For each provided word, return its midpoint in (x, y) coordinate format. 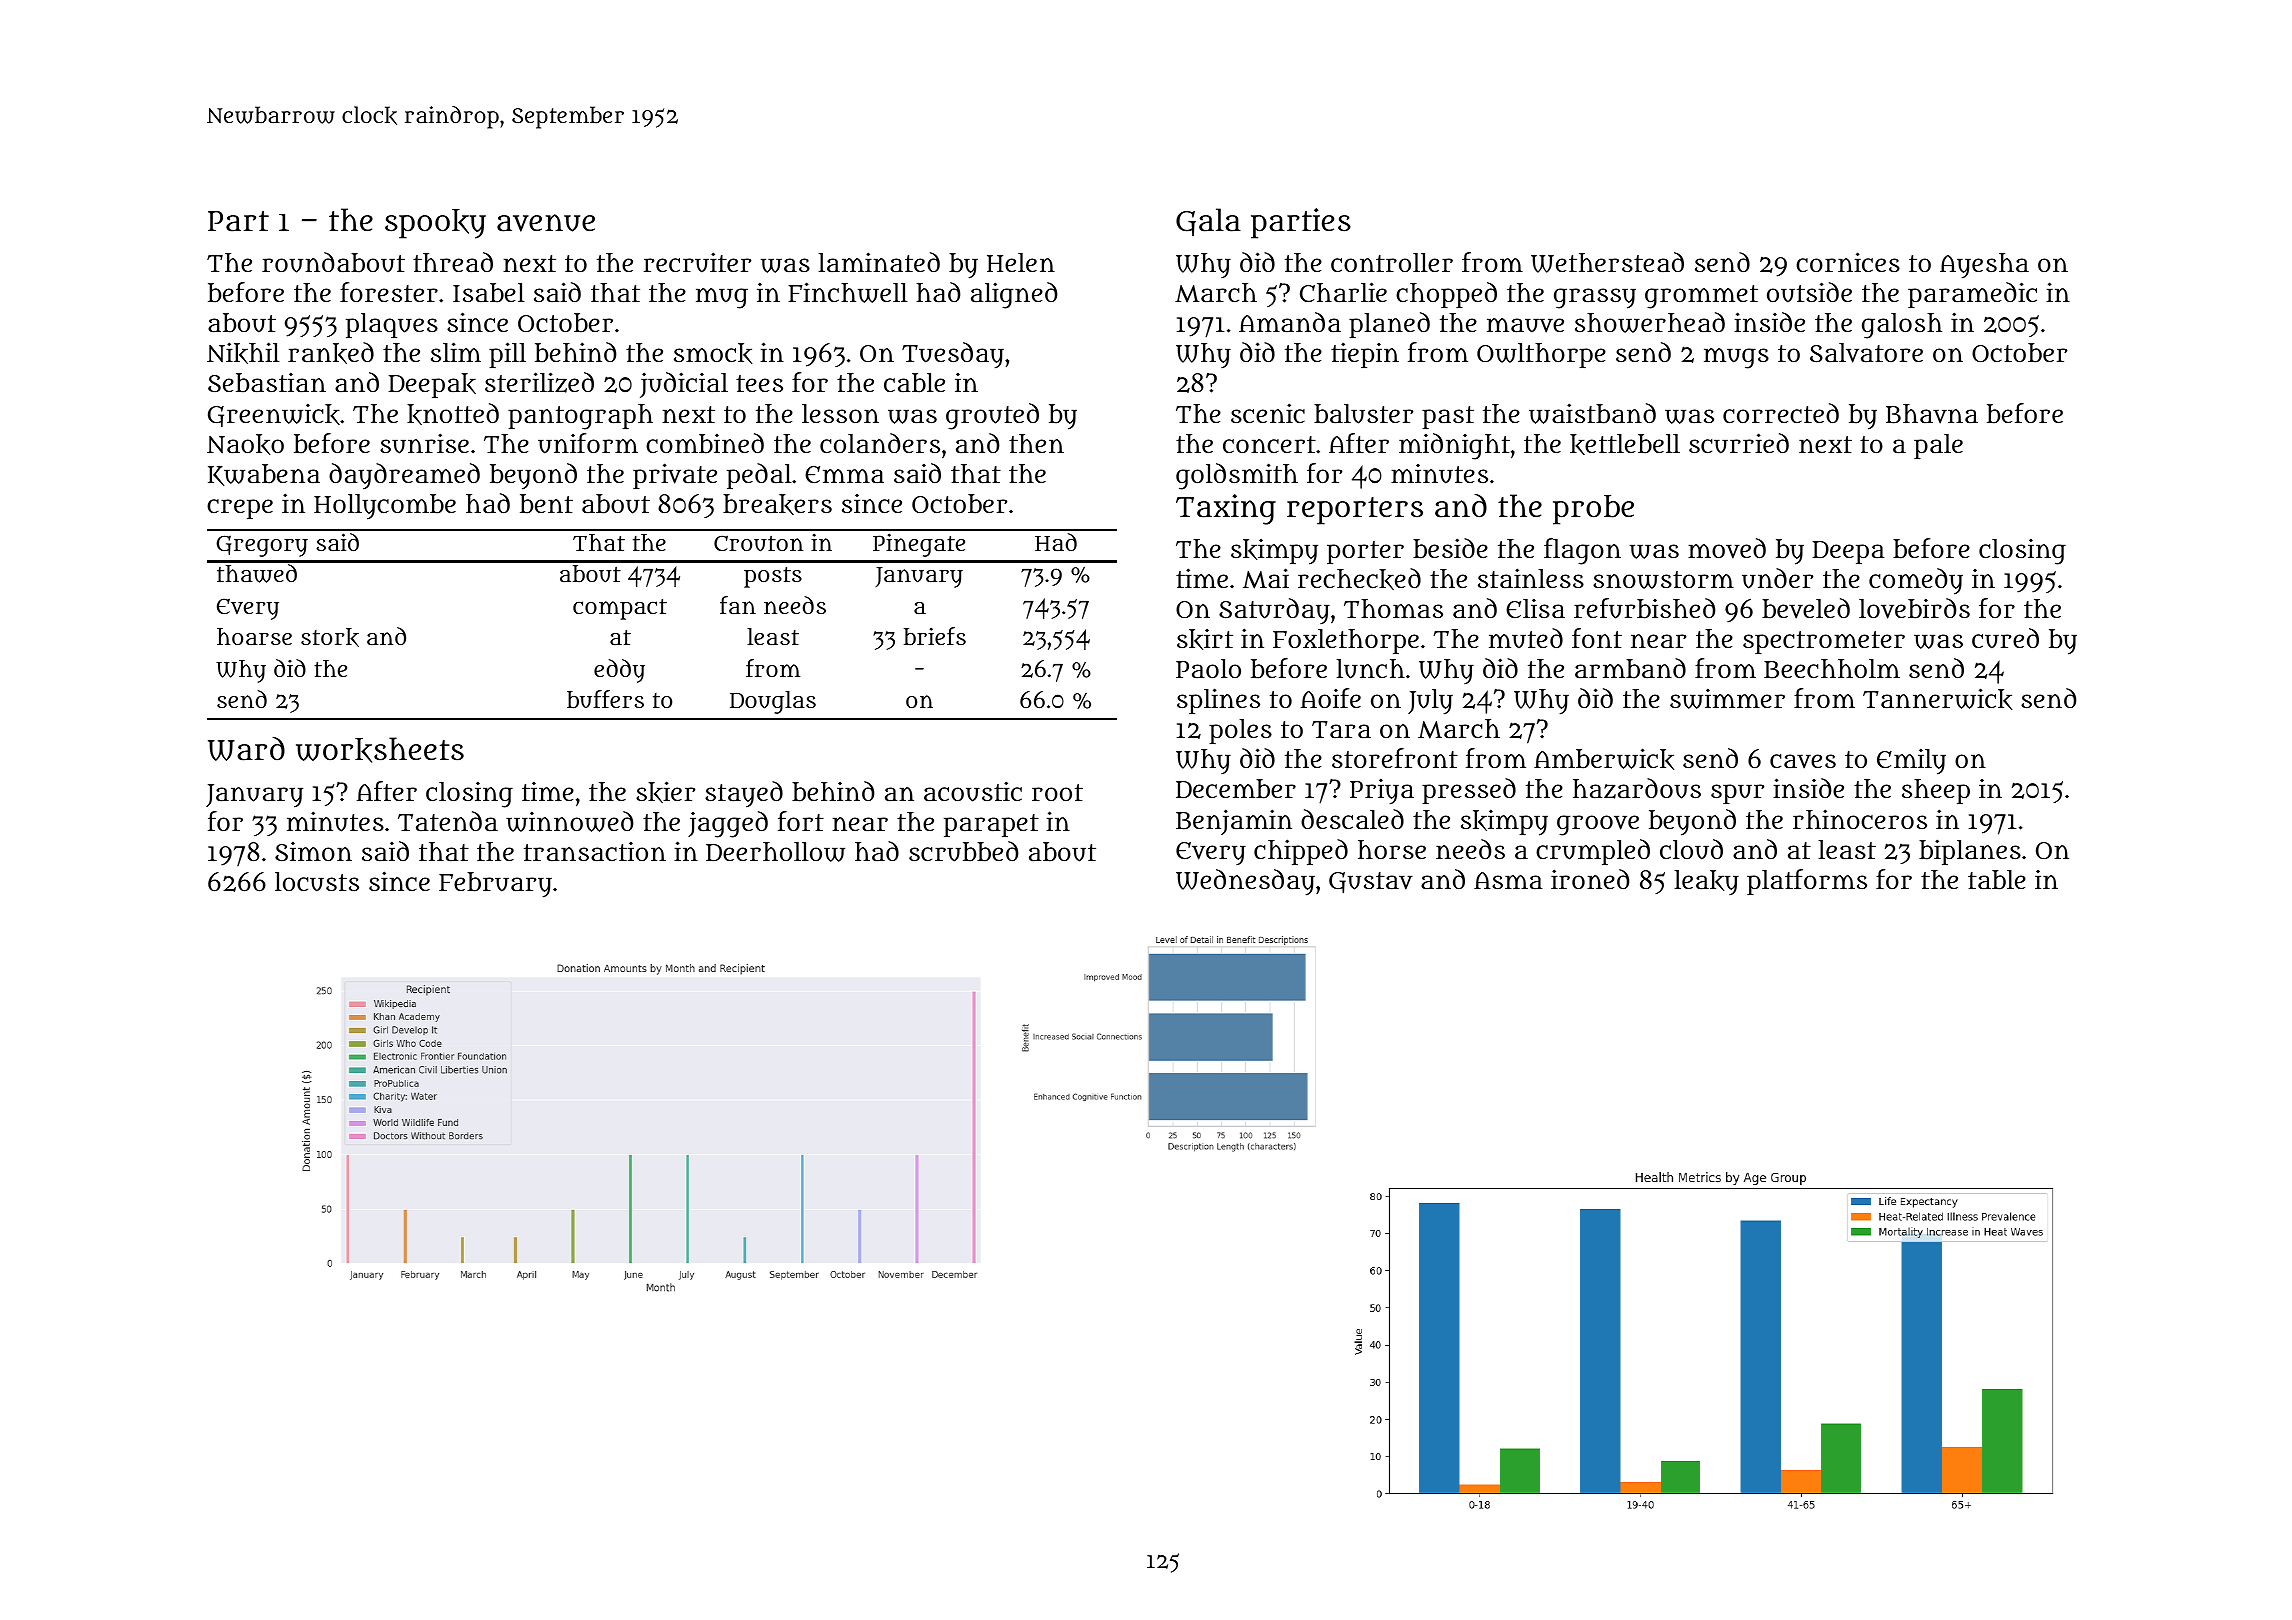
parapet (991, 825)
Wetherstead (1607, 262)
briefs (935, 636)
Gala (1208, 222)
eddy (619, 671)
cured (2005, 638)
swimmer (1727, 699)
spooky (435, 224)
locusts (317, 882)
